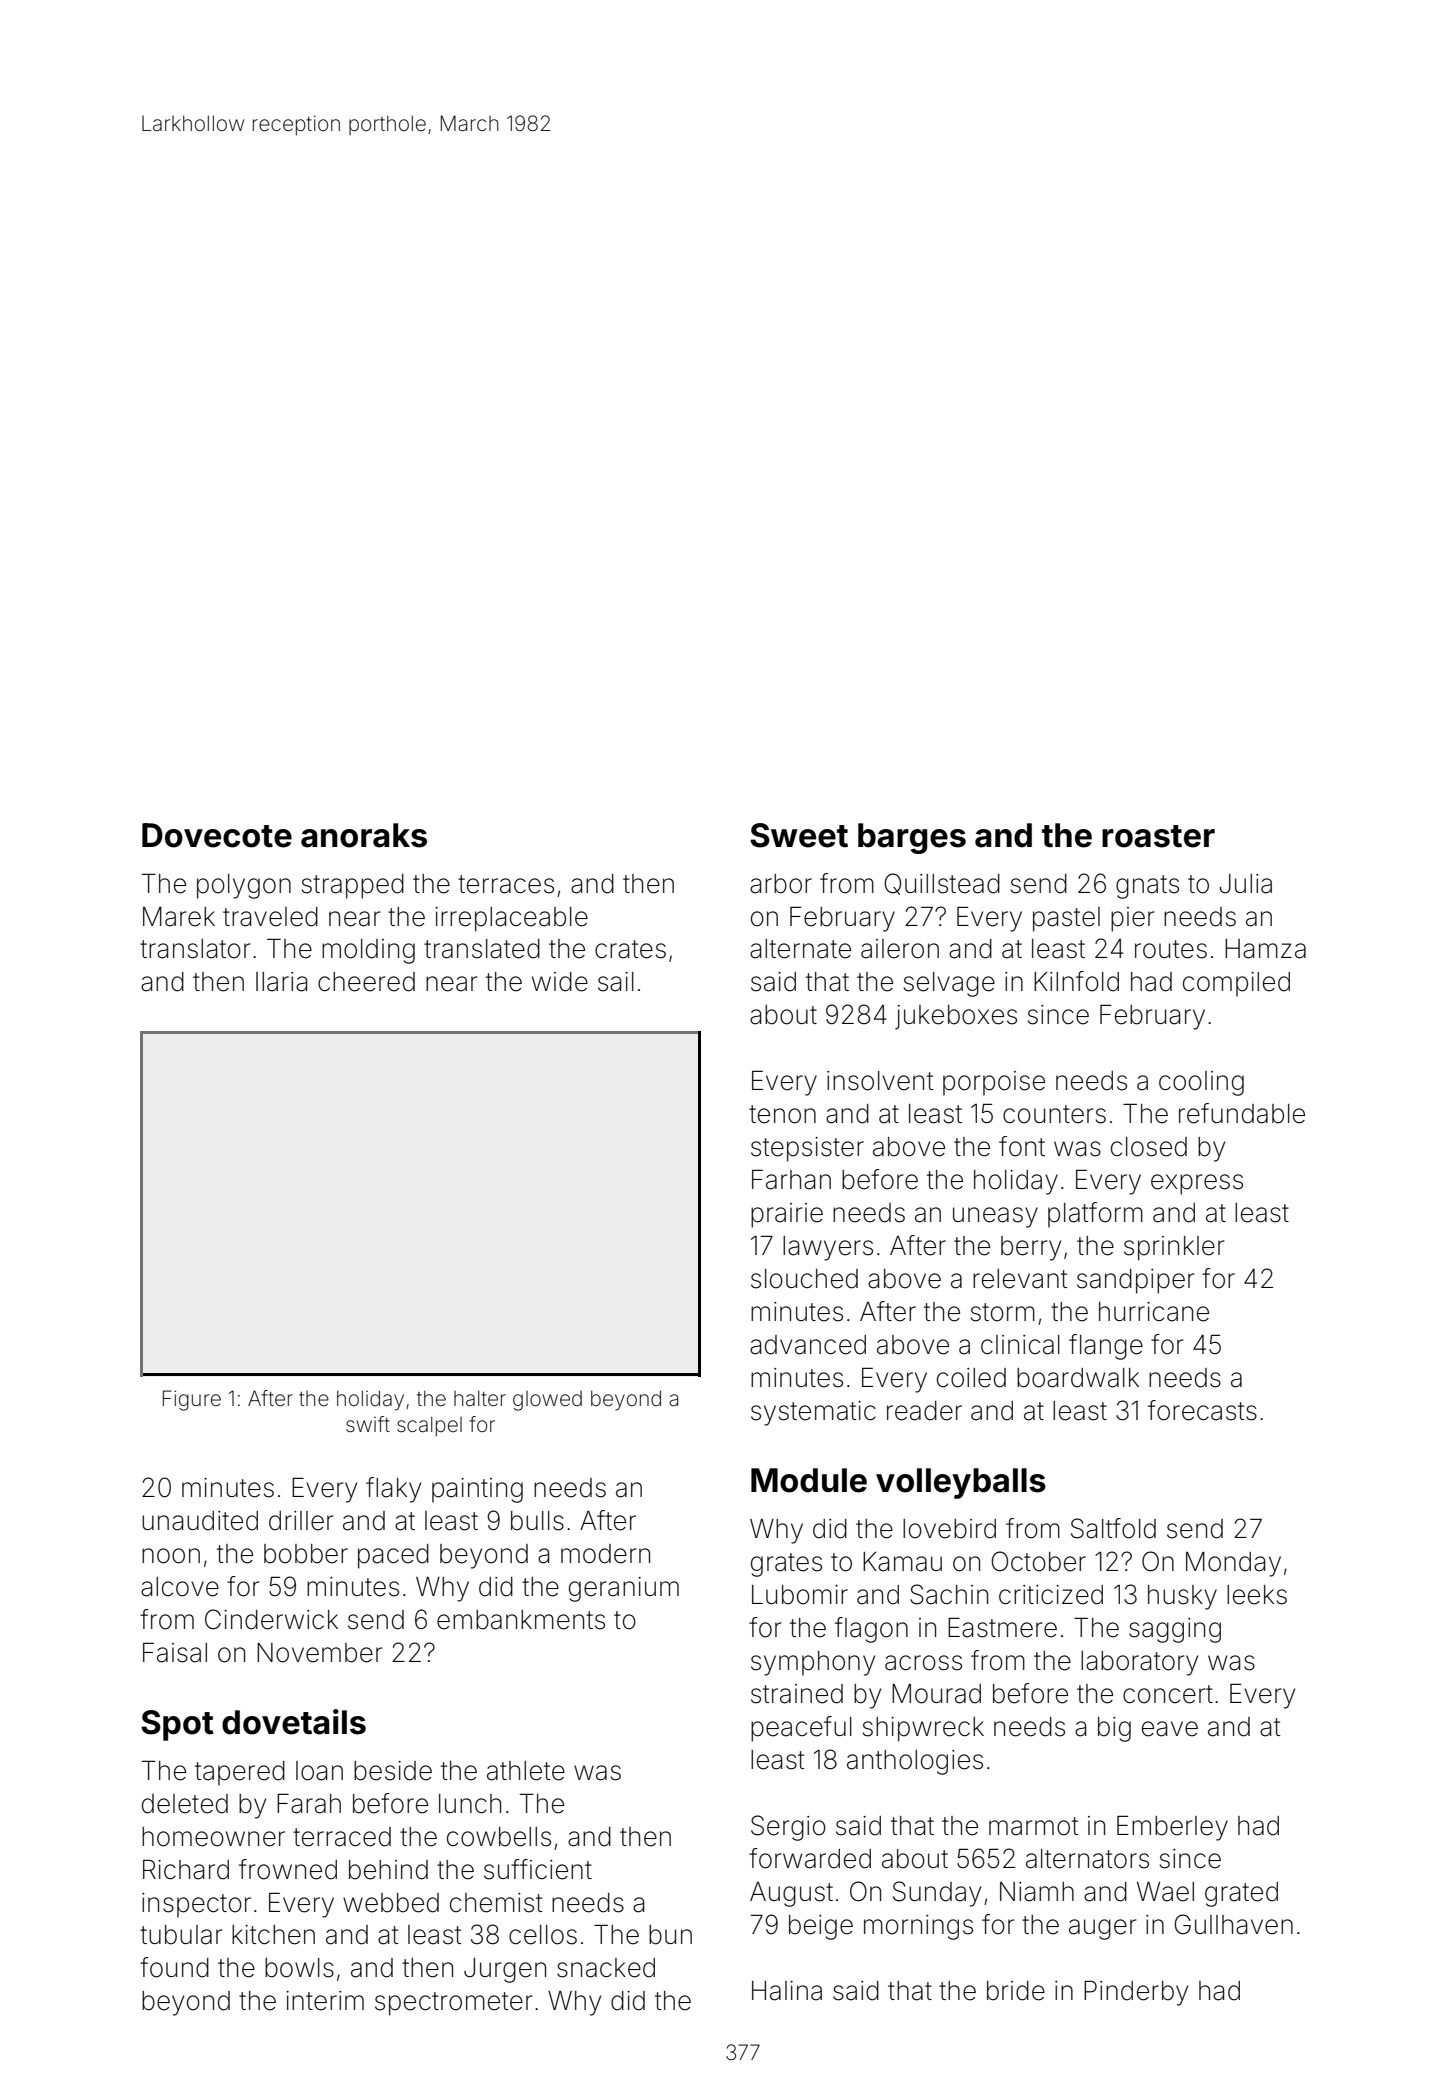 Image resolution: width=1450 pixels, height=2100 pixels. Describe the element at coordinates (616, 982) in the image. I see `sail` at that location.
